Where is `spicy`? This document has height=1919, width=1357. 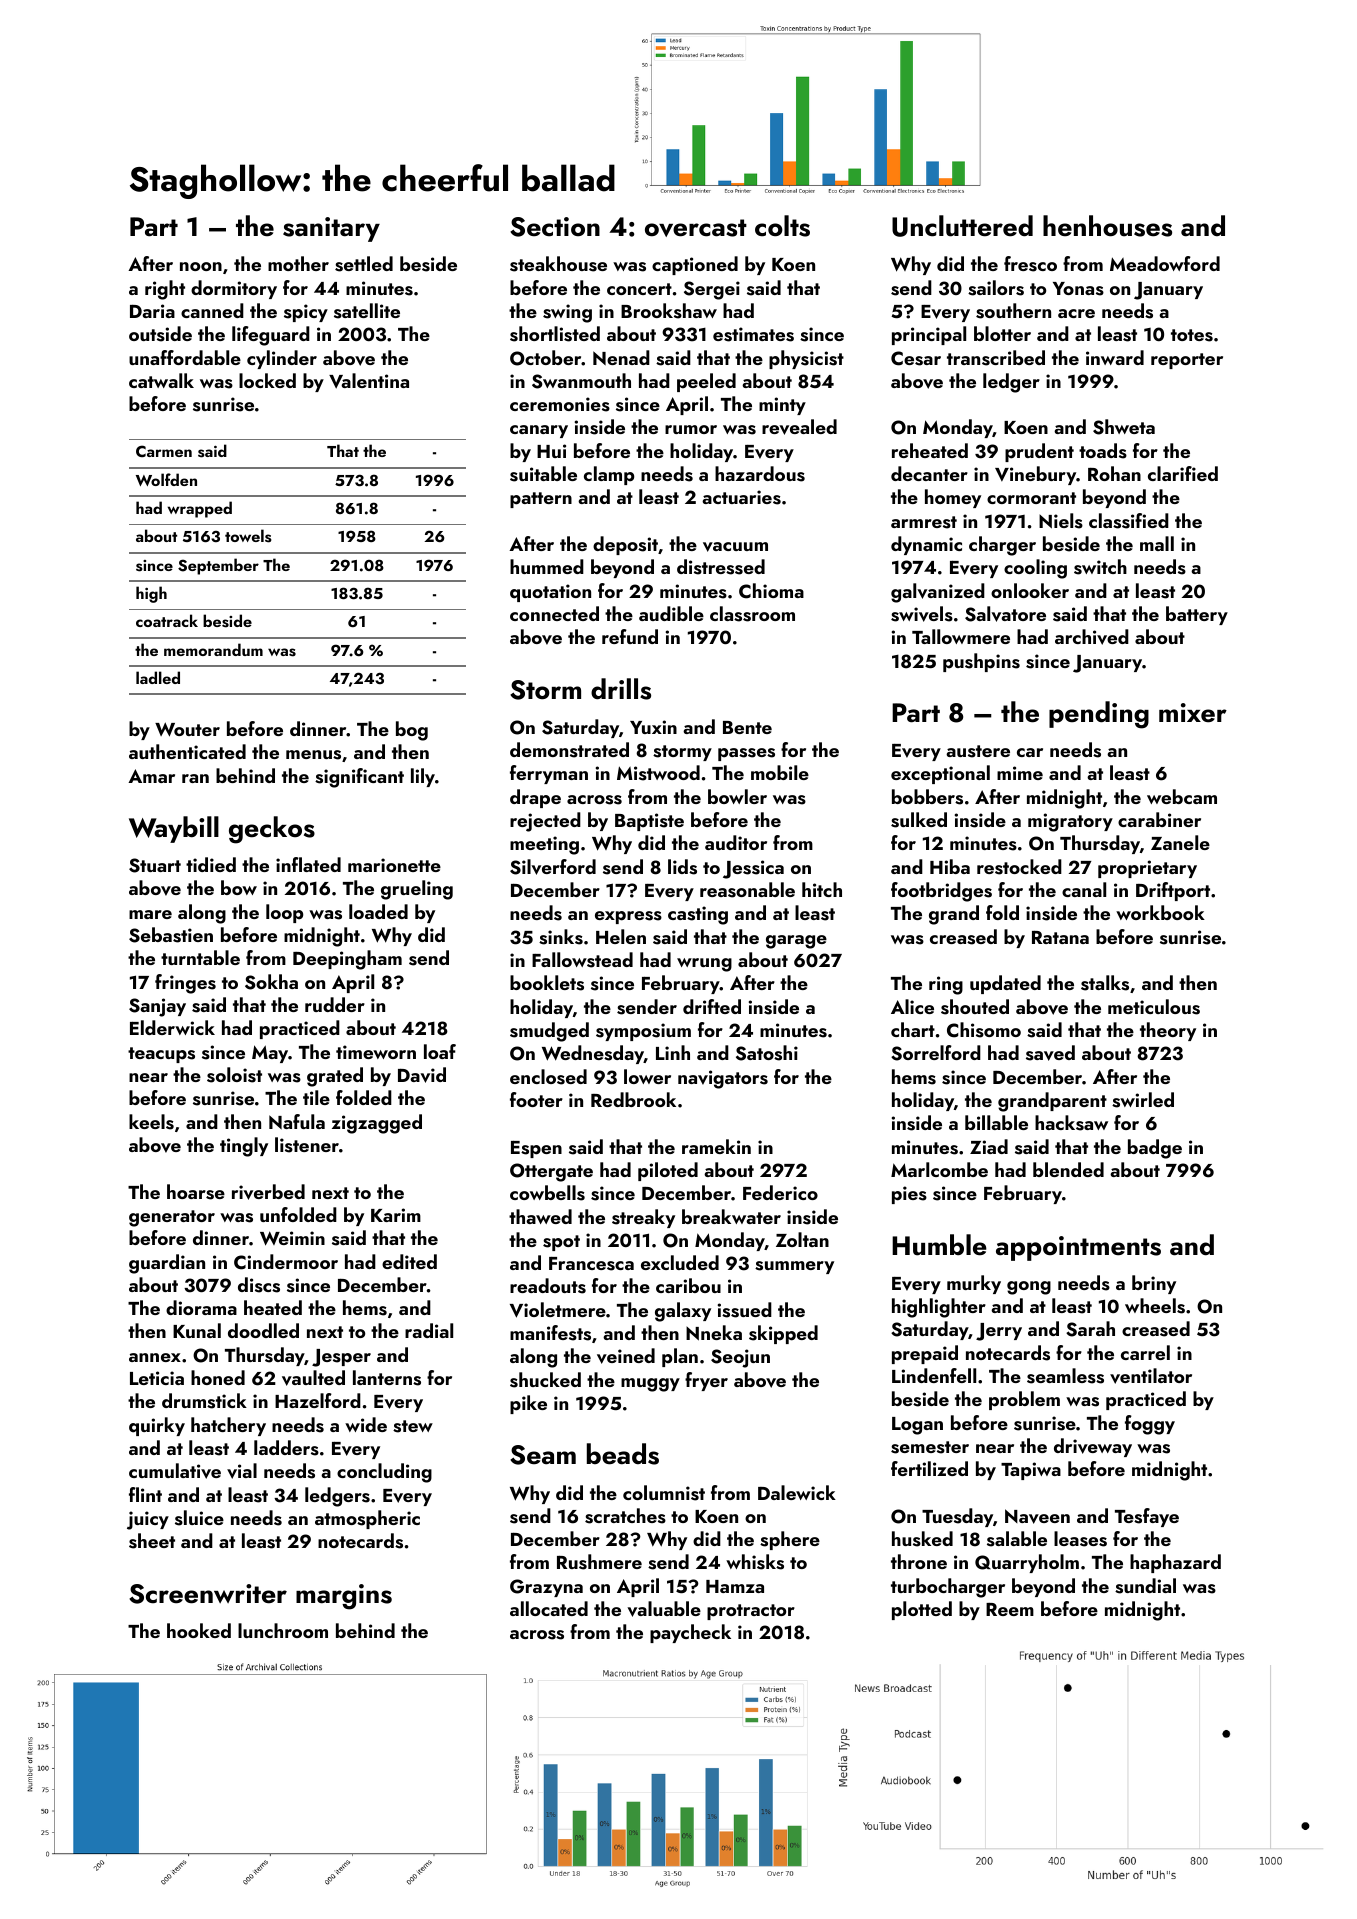
spicy is located at coordinates (306, 313).
